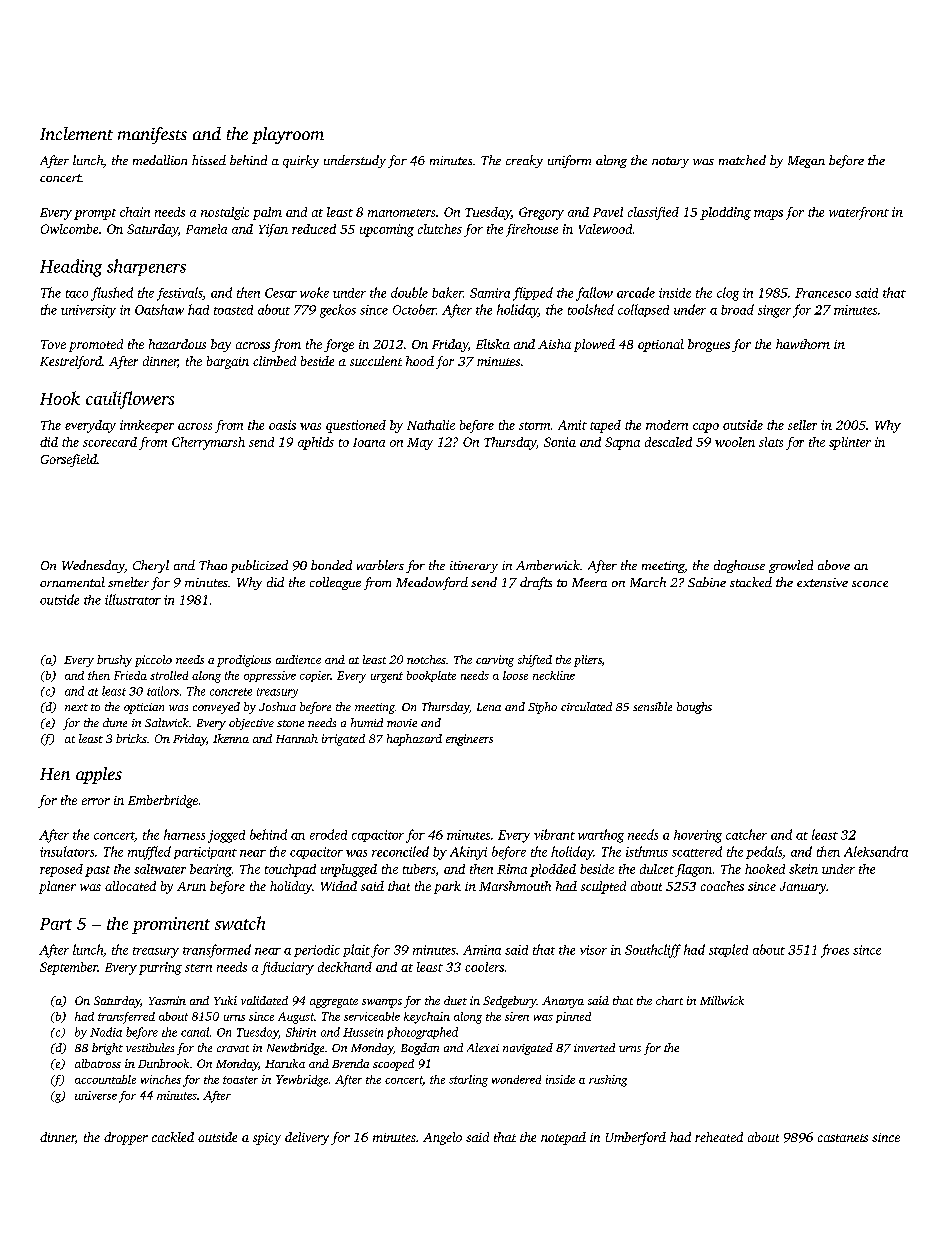  I want to click on university, so click(88, 311).
